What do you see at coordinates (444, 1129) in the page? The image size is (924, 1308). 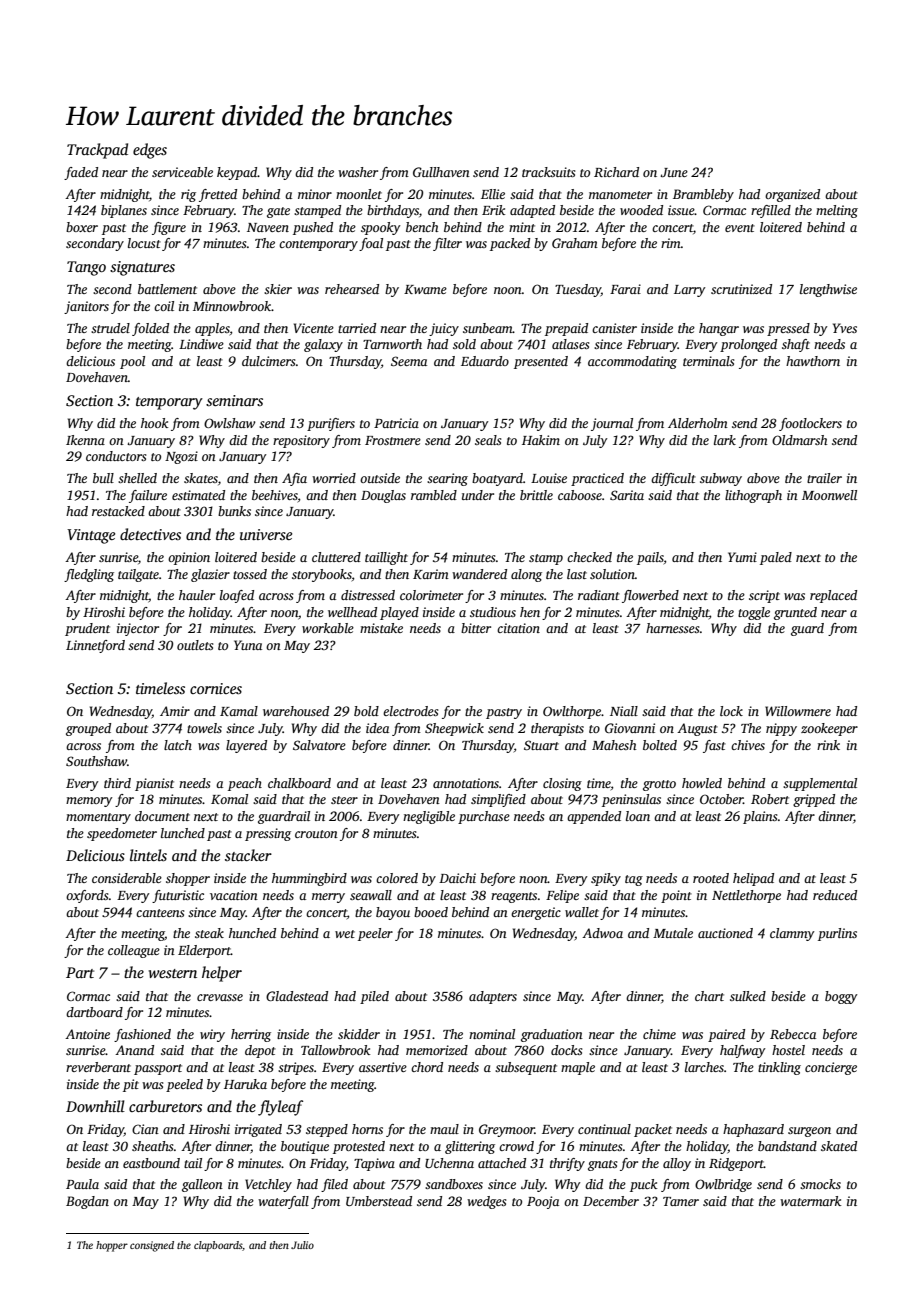 I see `maul` at bounding box center [444, 1129].
